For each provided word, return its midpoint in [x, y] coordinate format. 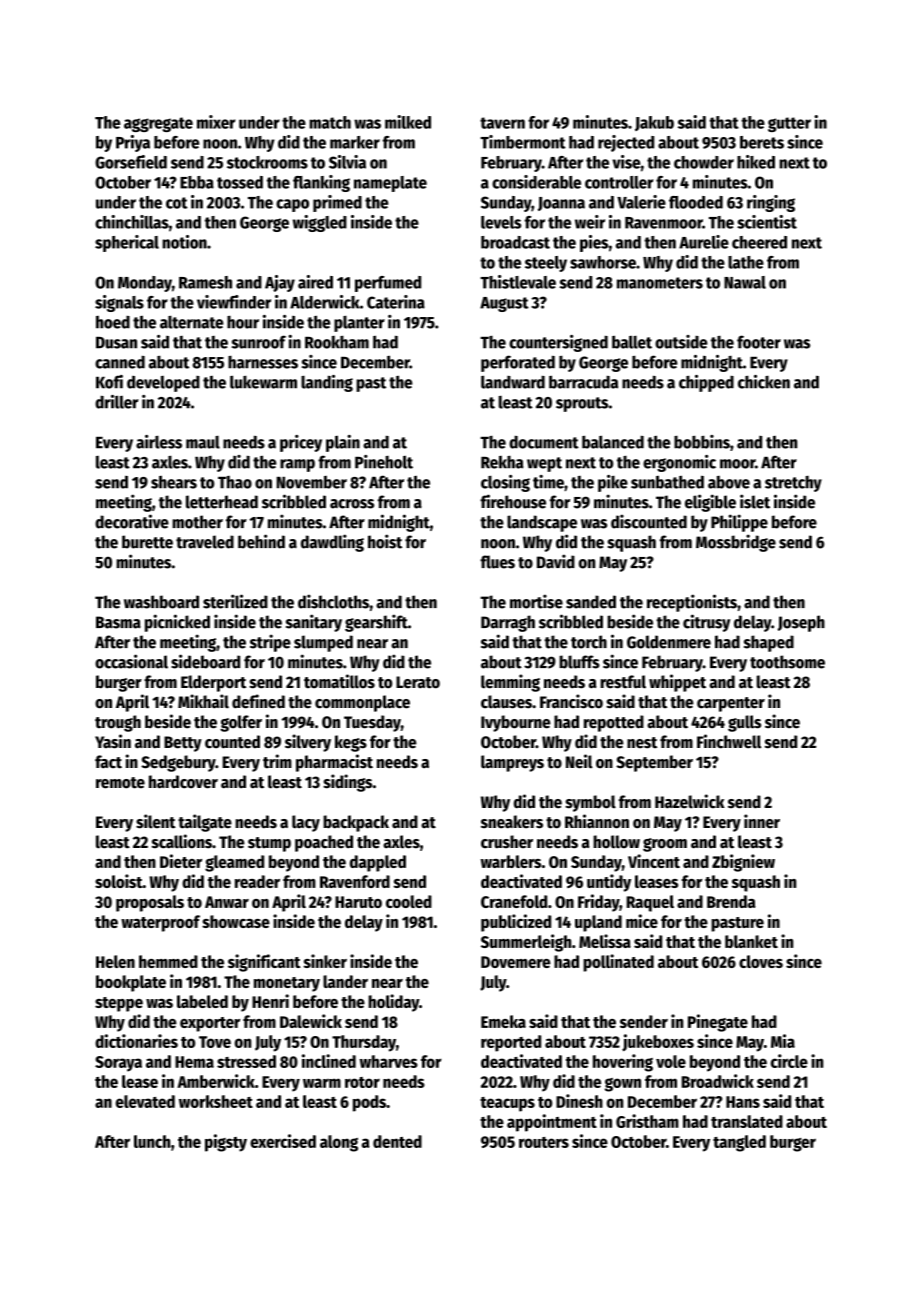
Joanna [561, 204]
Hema [194, 1062]
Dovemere [516, 962]
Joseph [801, 623]
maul [203, 442]
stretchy [793, 484]
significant [264, 963]
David [556, 561]
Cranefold [514, 901]
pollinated [618, 963]
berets [762, 142]
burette [147, 542]
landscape [542, 523]
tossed [240, 182]
